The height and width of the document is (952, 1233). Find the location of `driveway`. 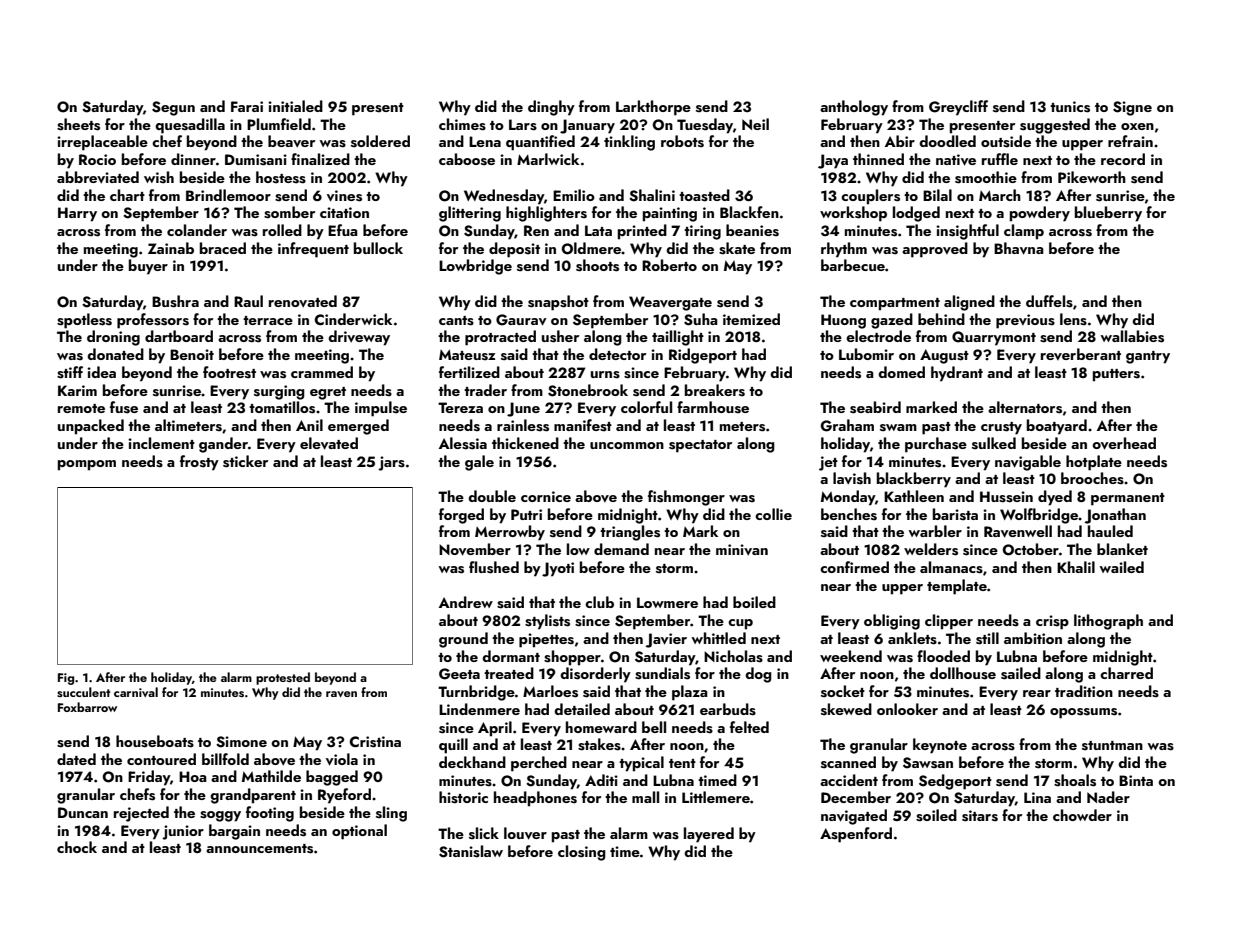

driveway is located at coordinates (359, 338).
